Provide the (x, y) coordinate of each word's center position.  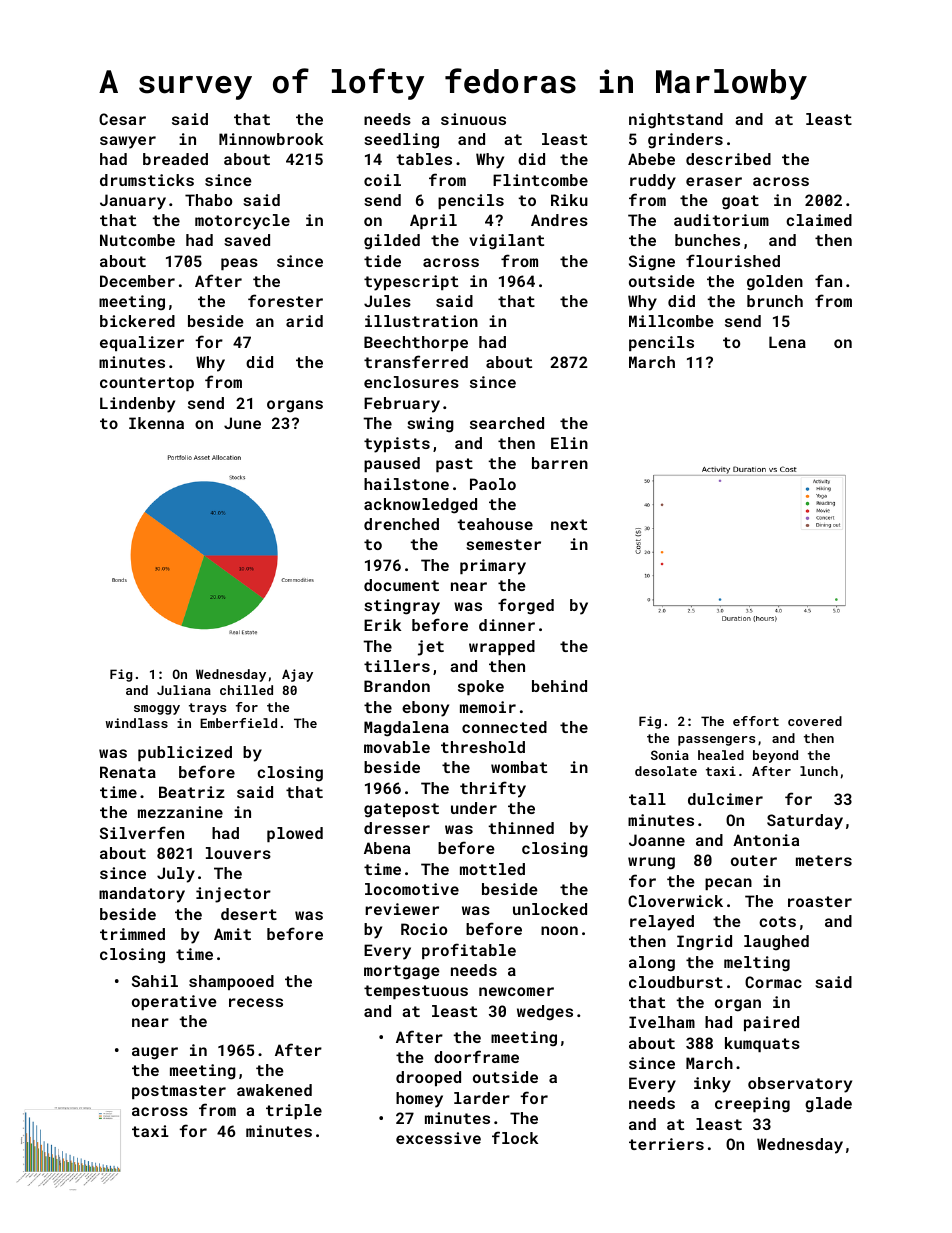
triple (294, 1111)
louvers (238, 853)
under (474, 808)
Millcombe (671, 321)
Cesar (122, 119)
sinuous (473, 119)
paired (771, 1023)
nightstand (676, 121)
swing (430, 425)
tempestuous (416, 992)
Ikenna (156, 423)
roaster (820, 901)
